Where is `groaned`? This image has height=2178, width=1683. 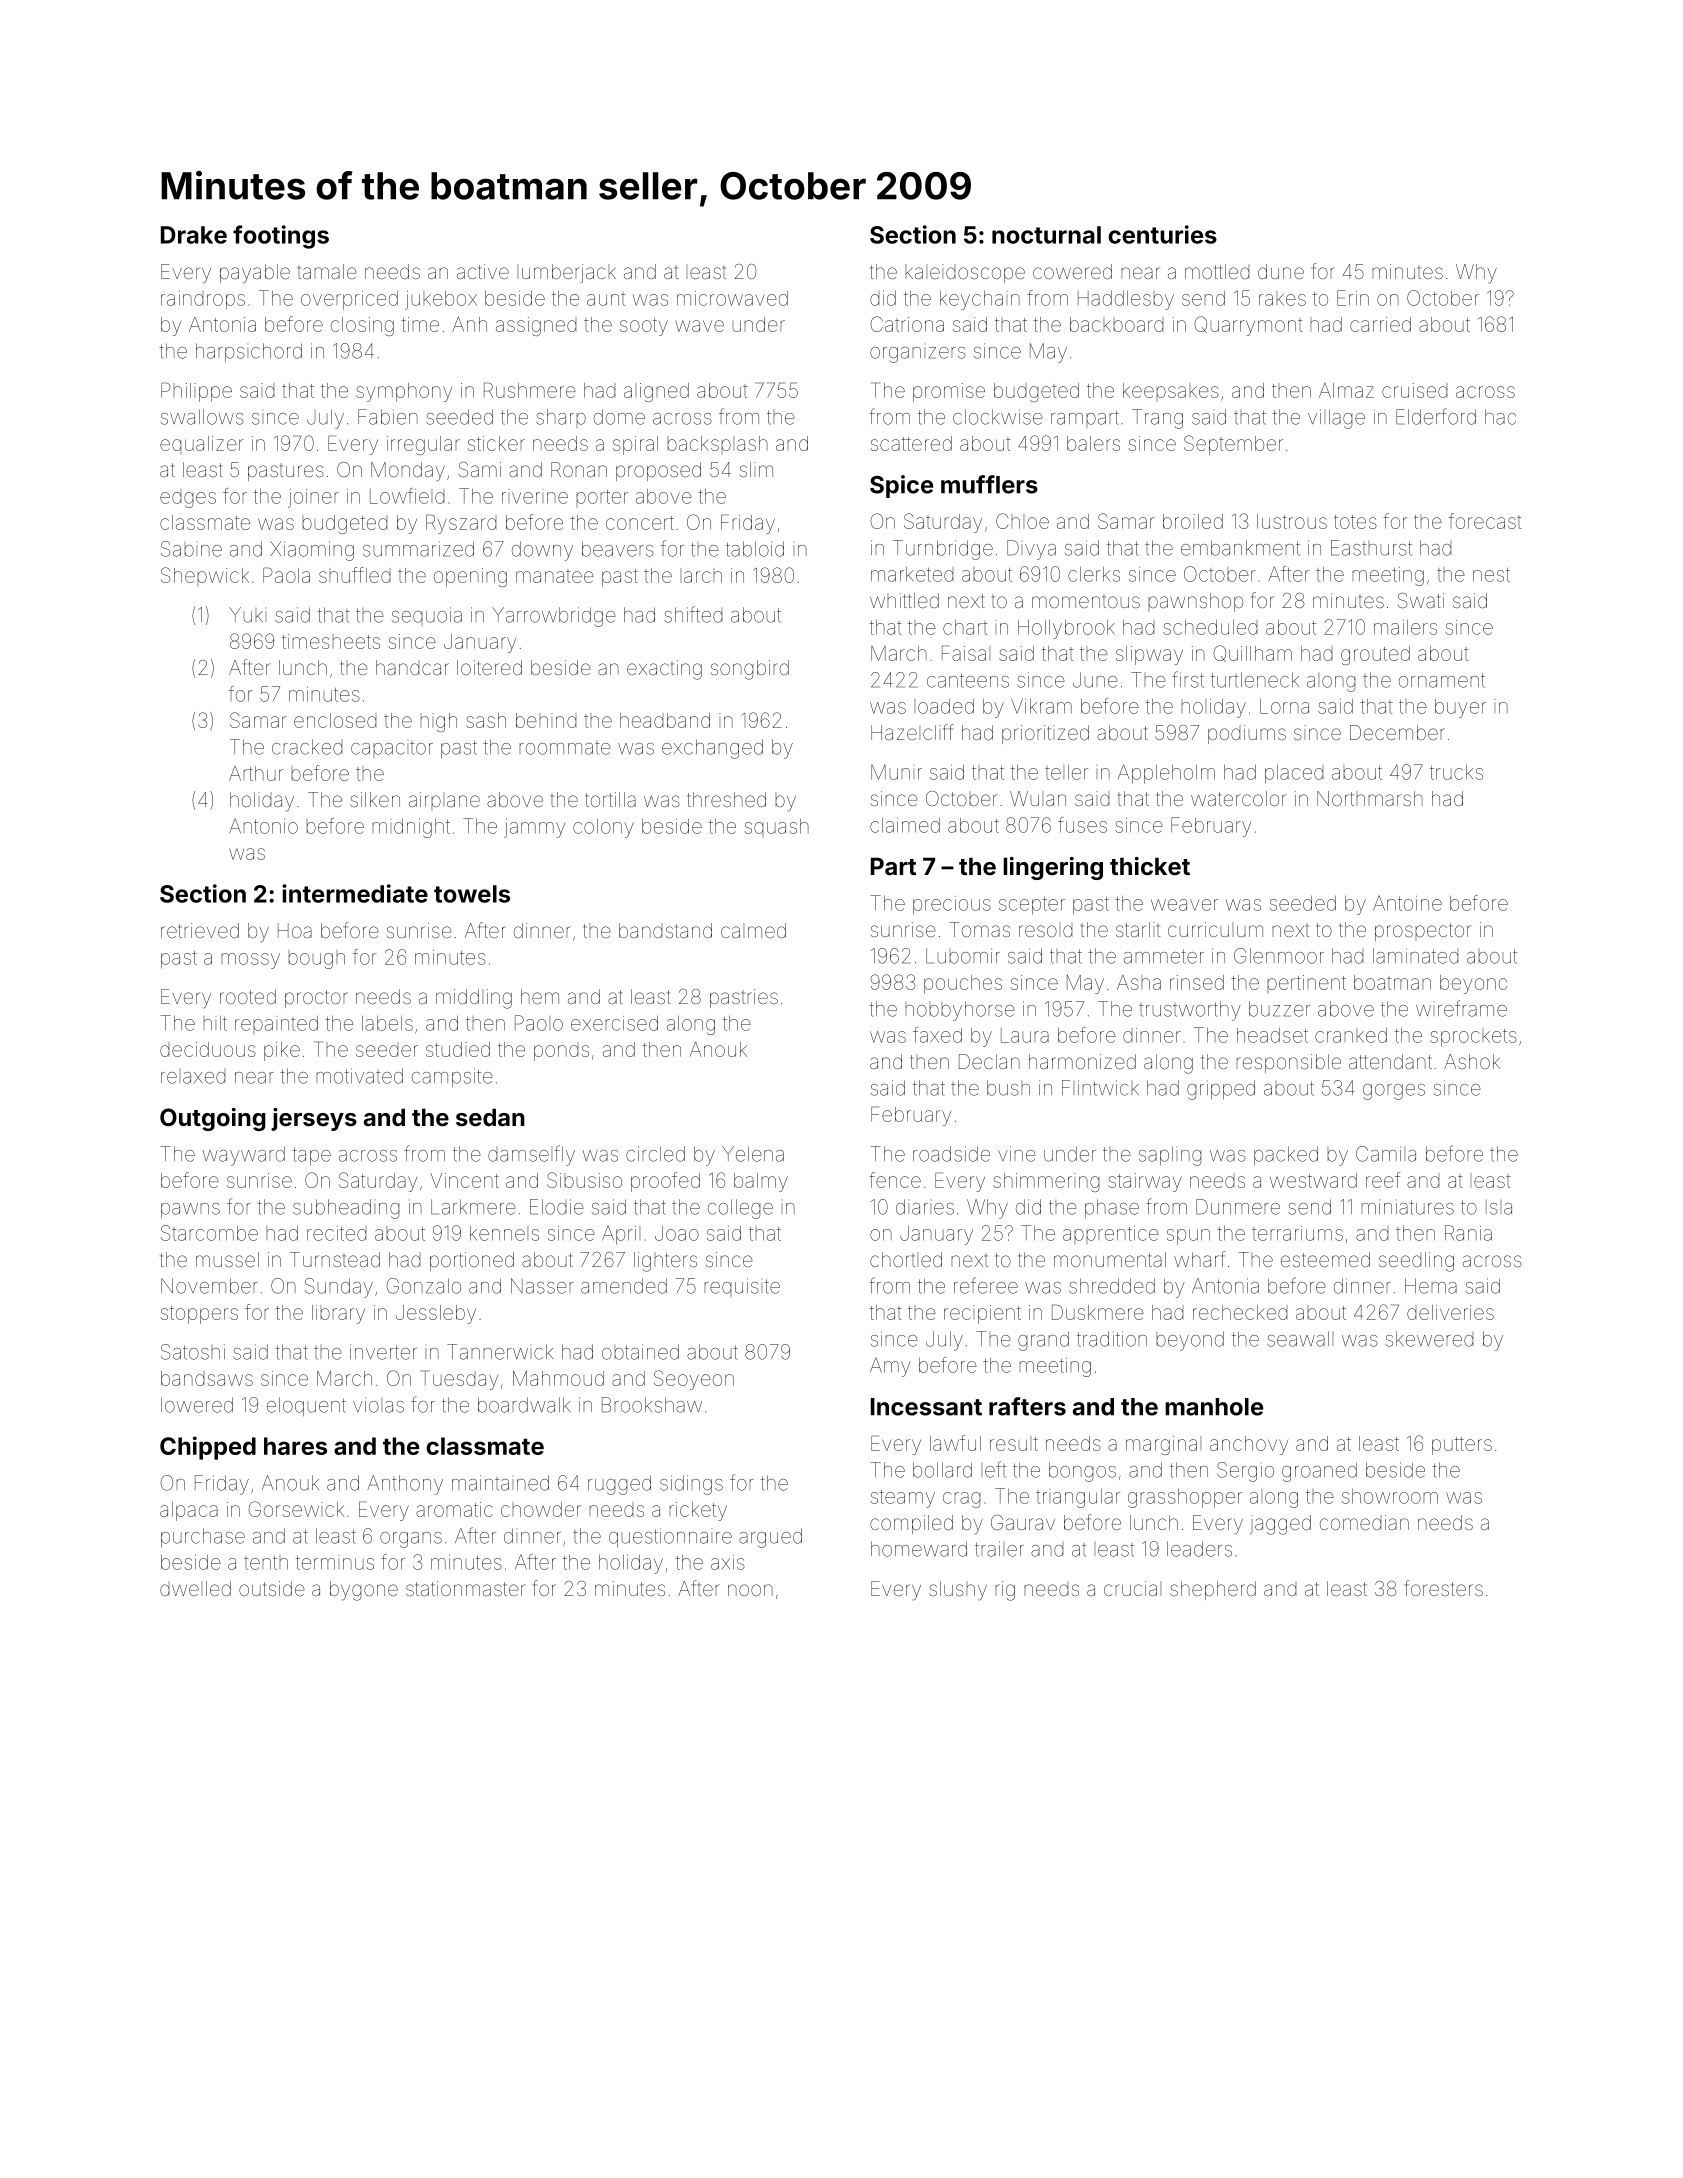
groaned is located at coordinates (1319, 1472).
